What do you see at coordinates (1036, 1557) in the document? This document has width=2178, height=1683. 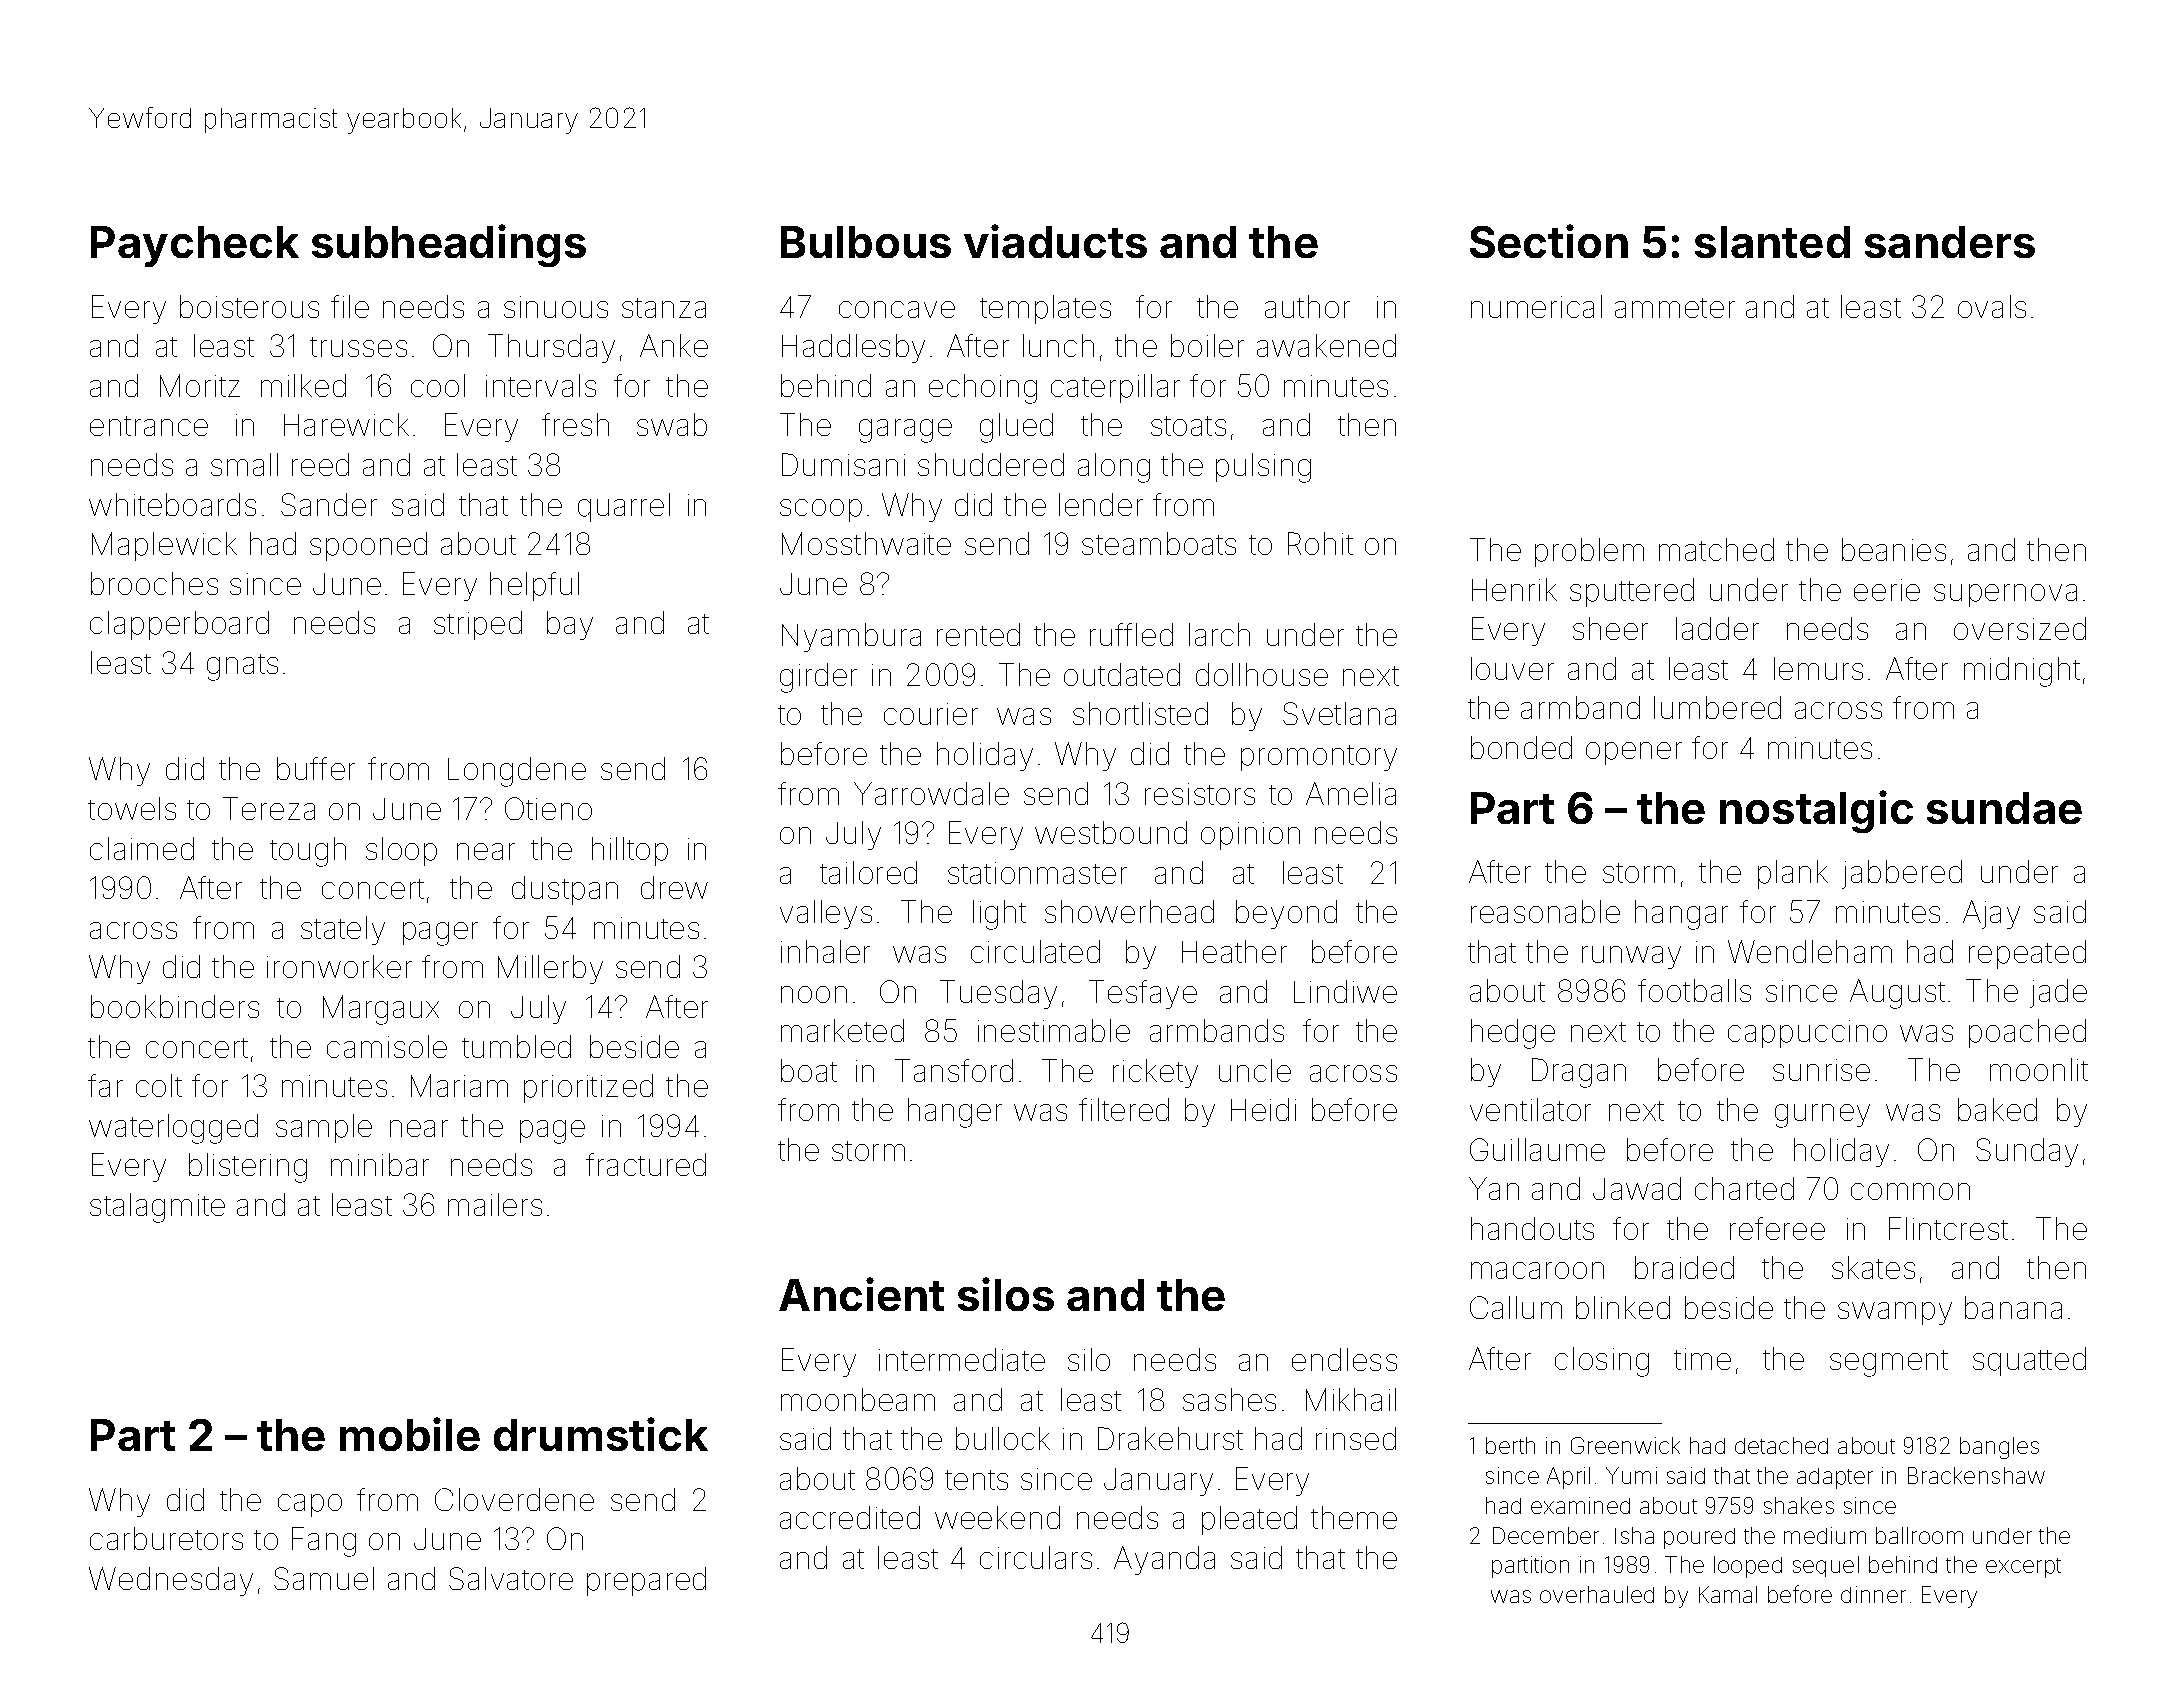 I see `circulars` at bounding box center [1036, 1557].
